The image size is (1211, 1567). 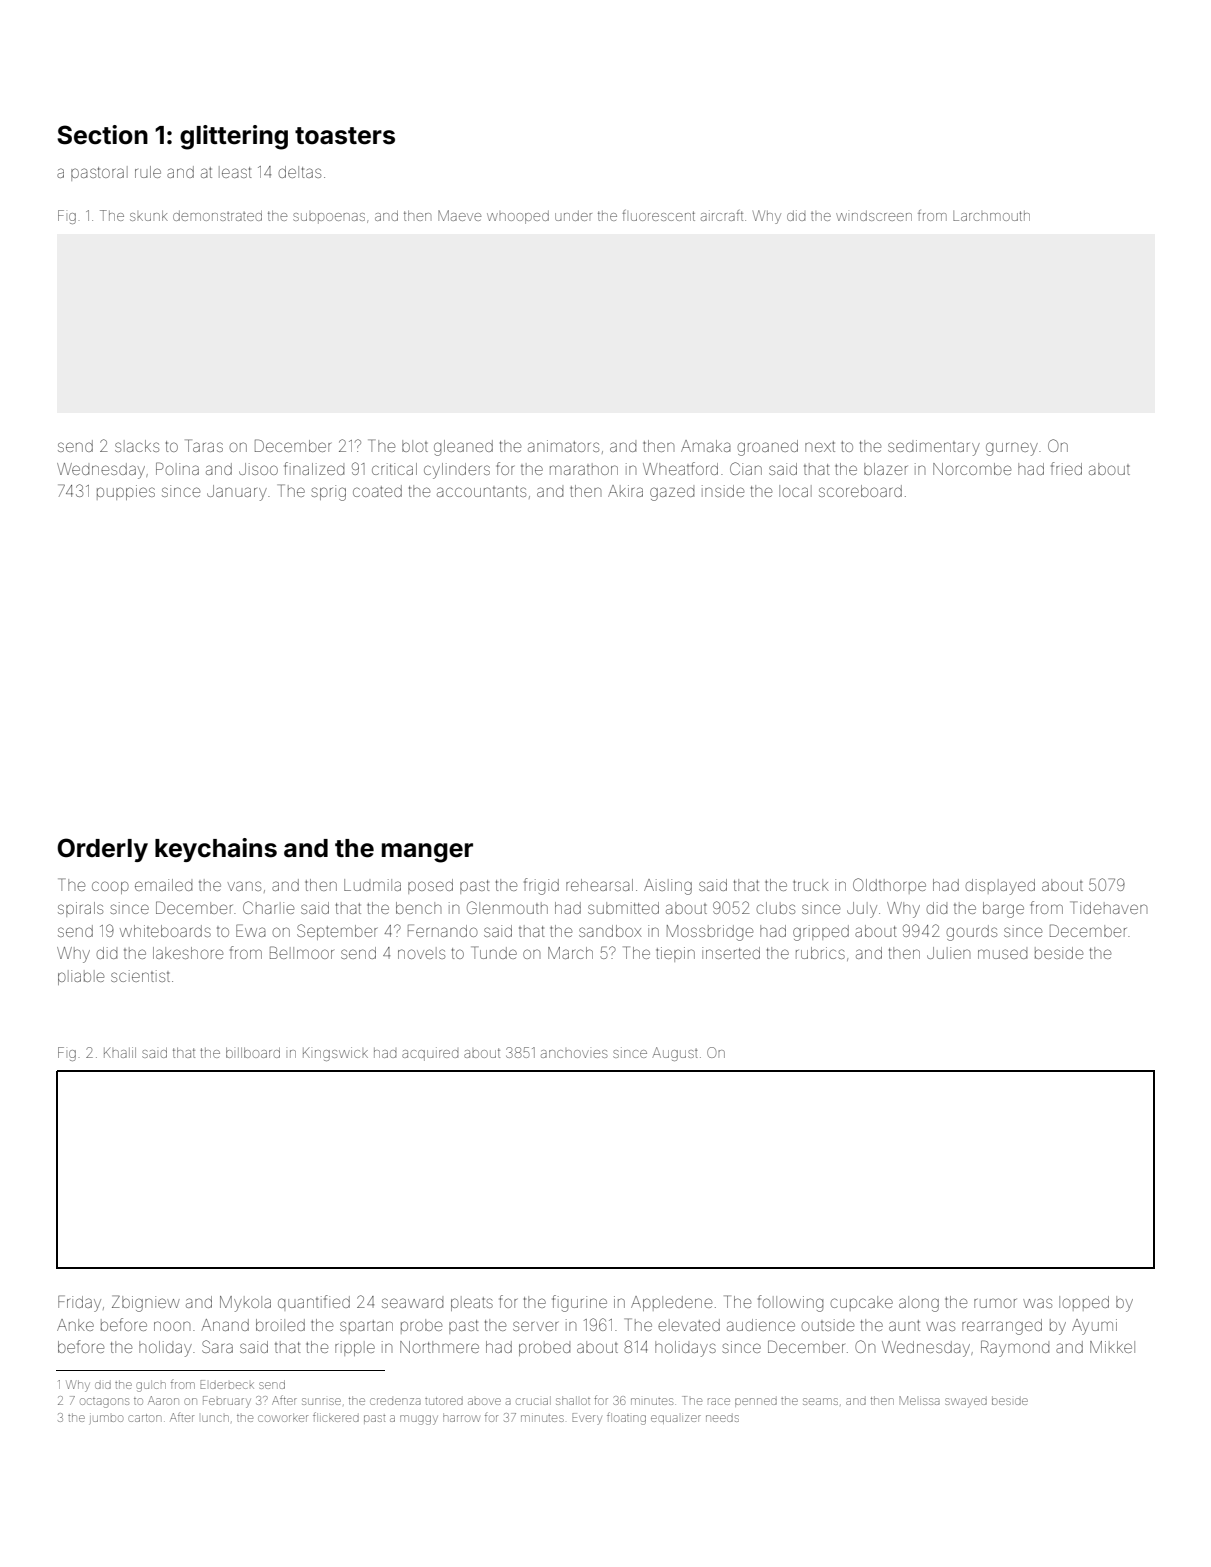 I want to click on Section, so click(x=102, y=135).
